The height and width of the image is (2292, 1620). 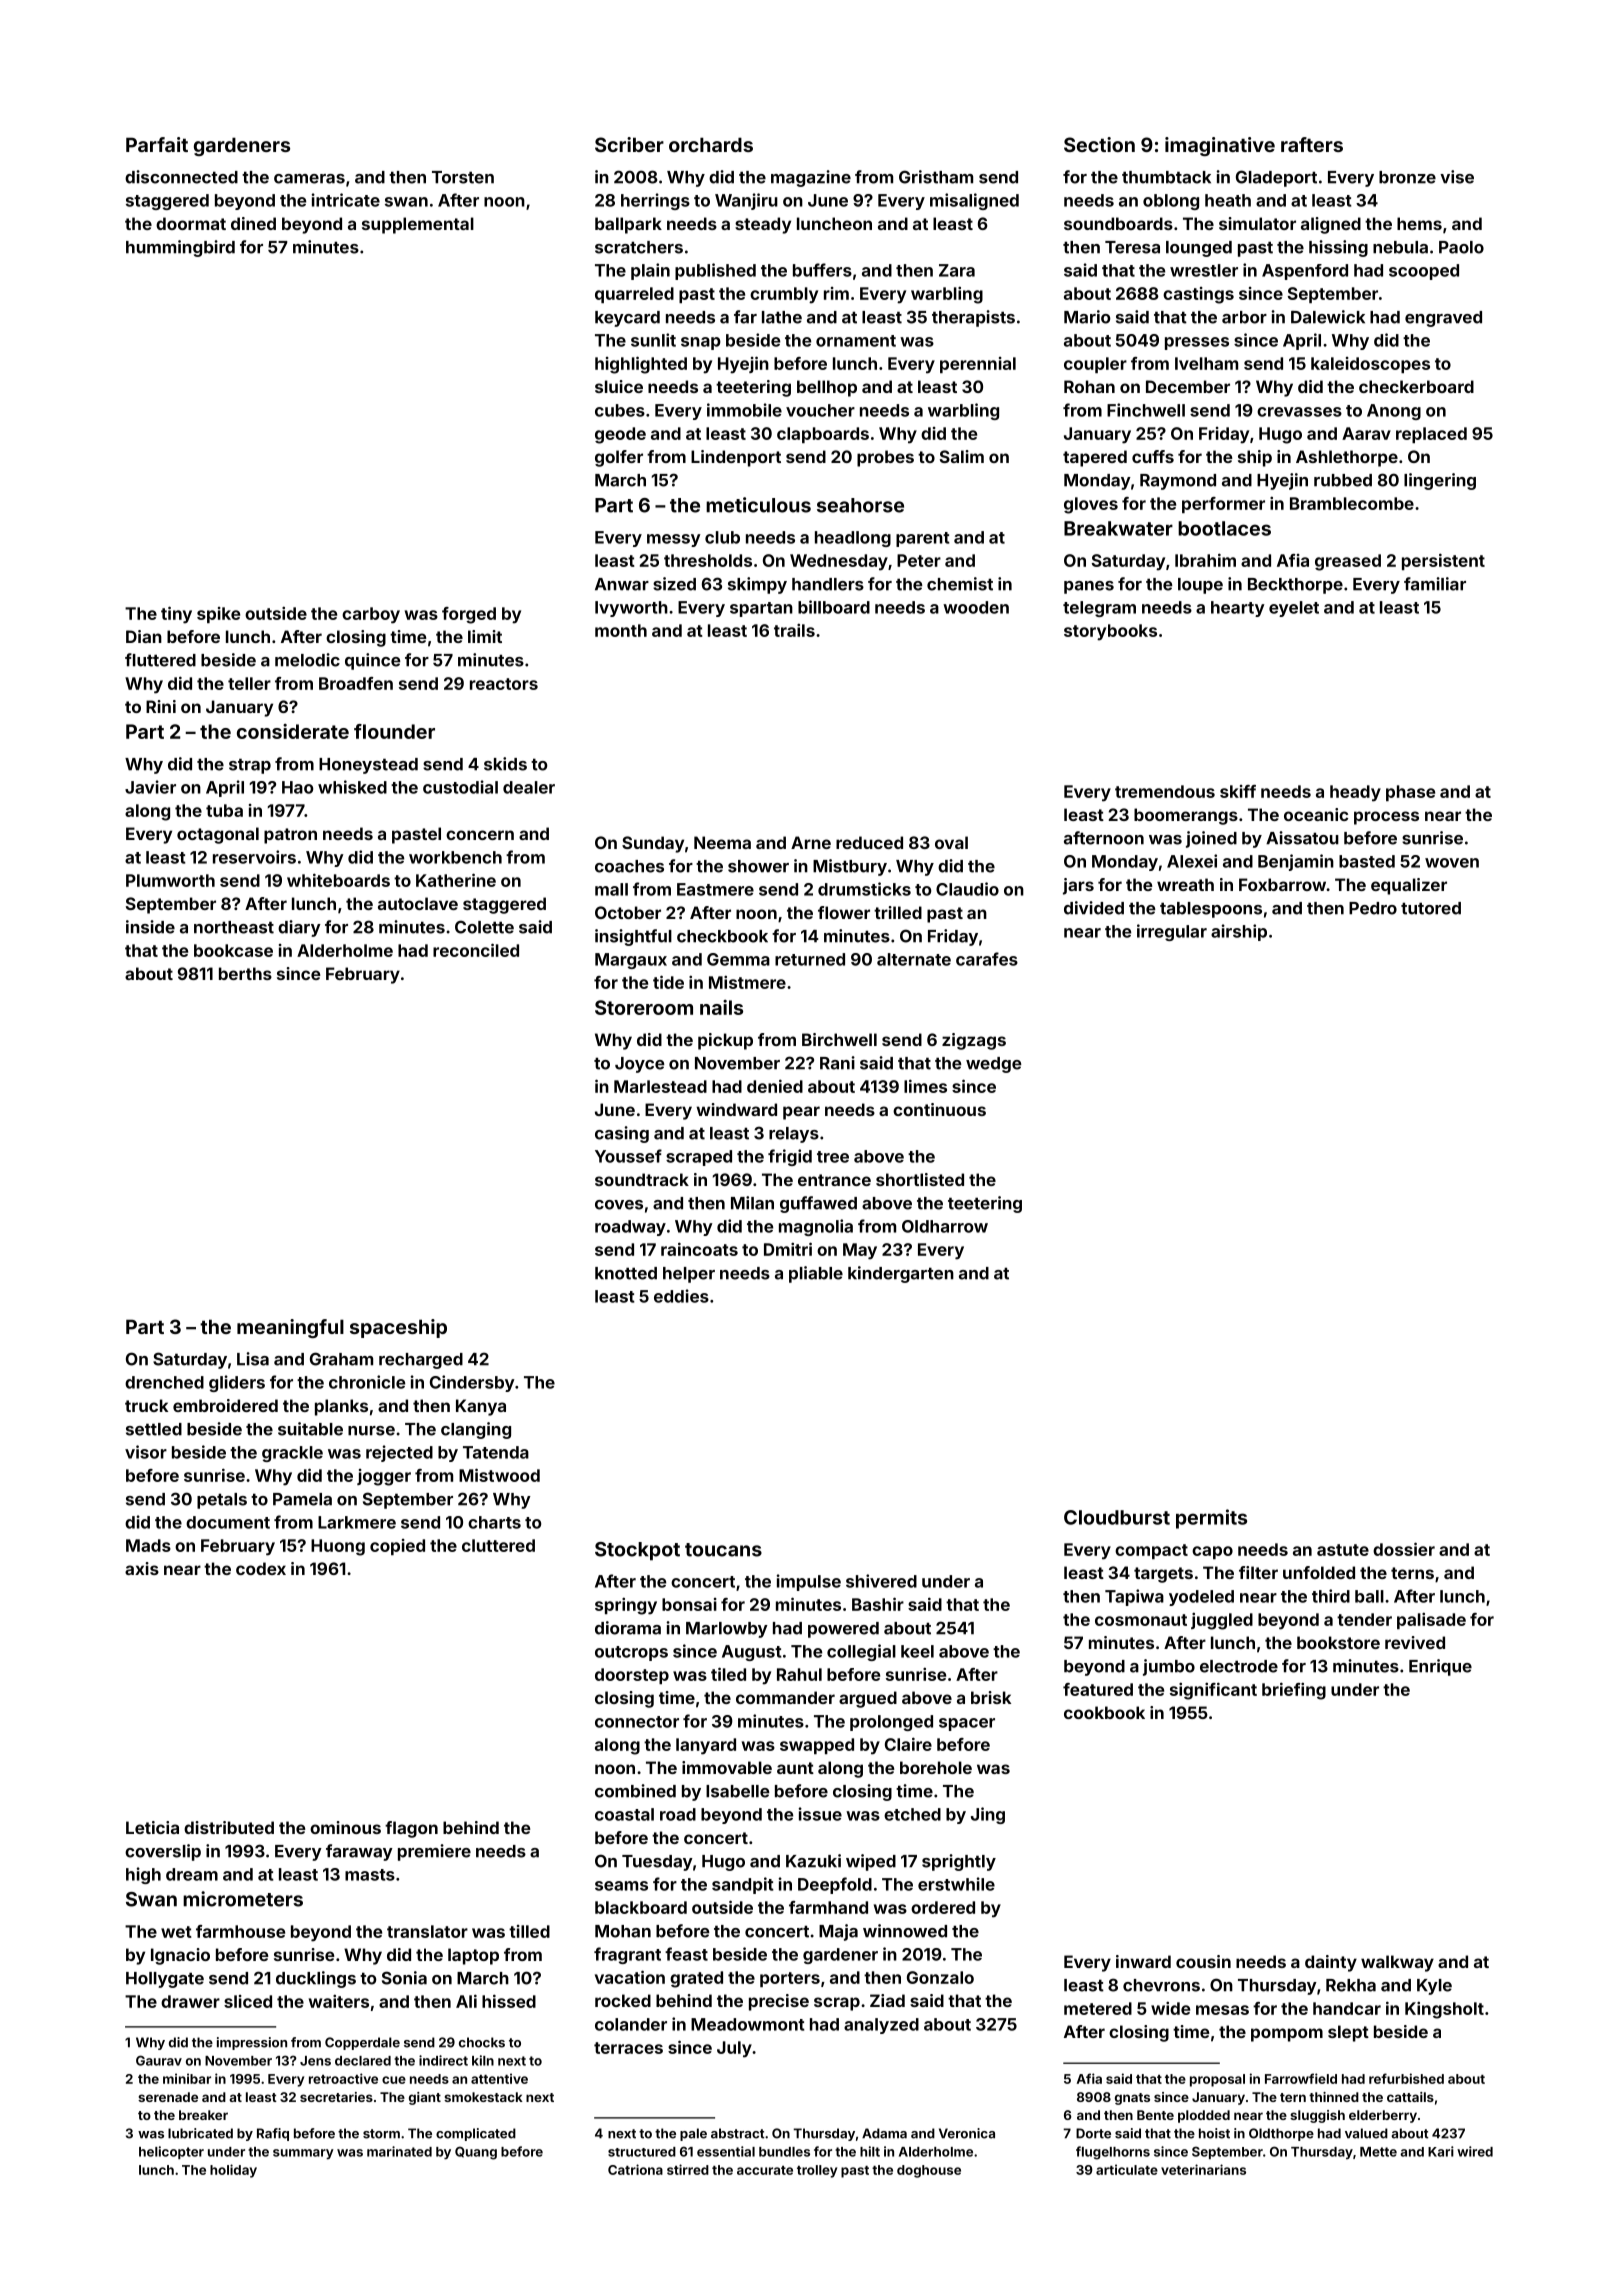 What do you see at coordinates (929, 2171) in the image?
I see `doghouse` at bounding box center [929, 2171].
